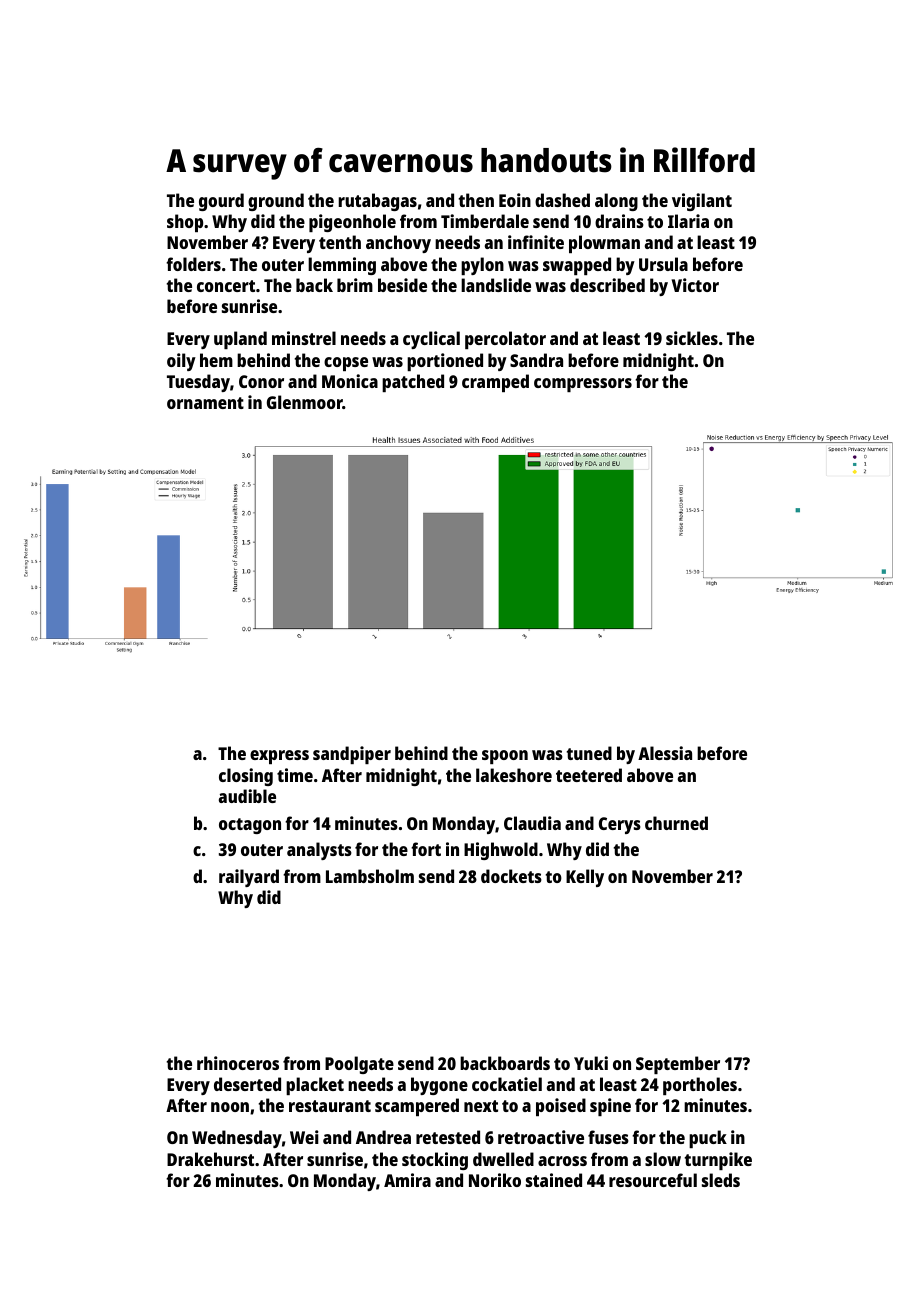  I want to click on ornament, so click(205, 403).
